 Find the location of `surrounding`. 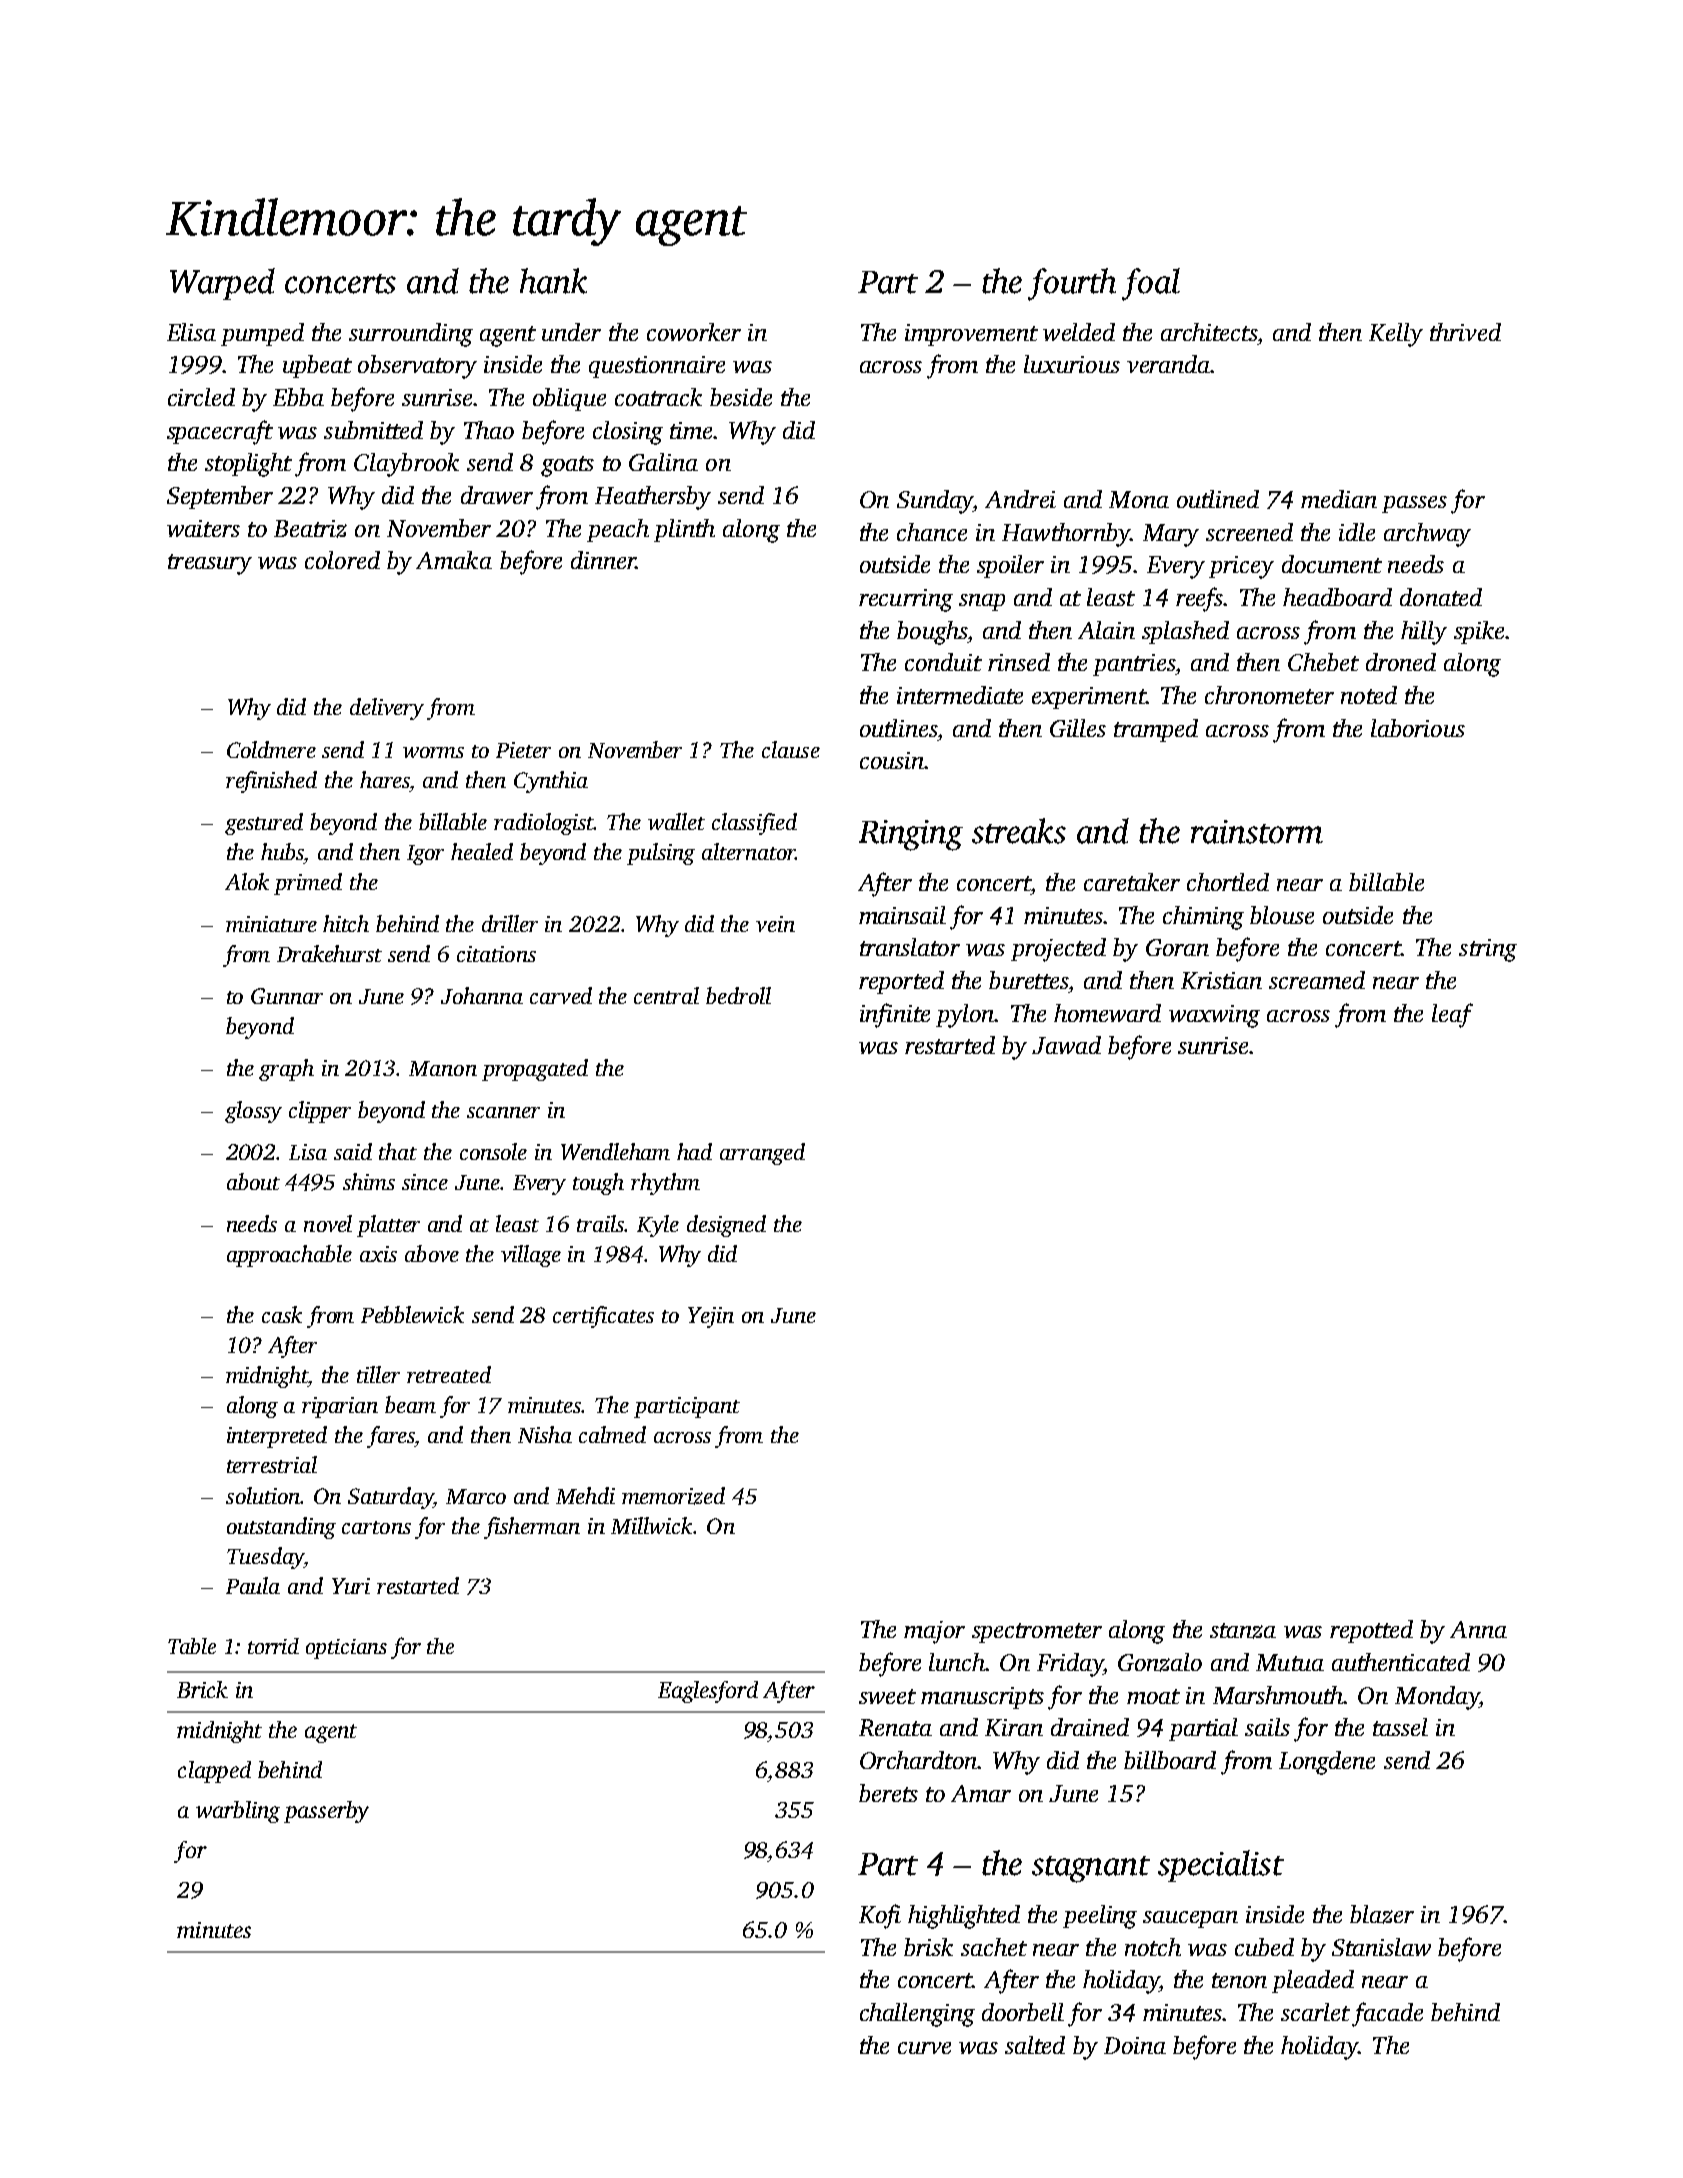

surrounding is located at coordinates (411, 335).
